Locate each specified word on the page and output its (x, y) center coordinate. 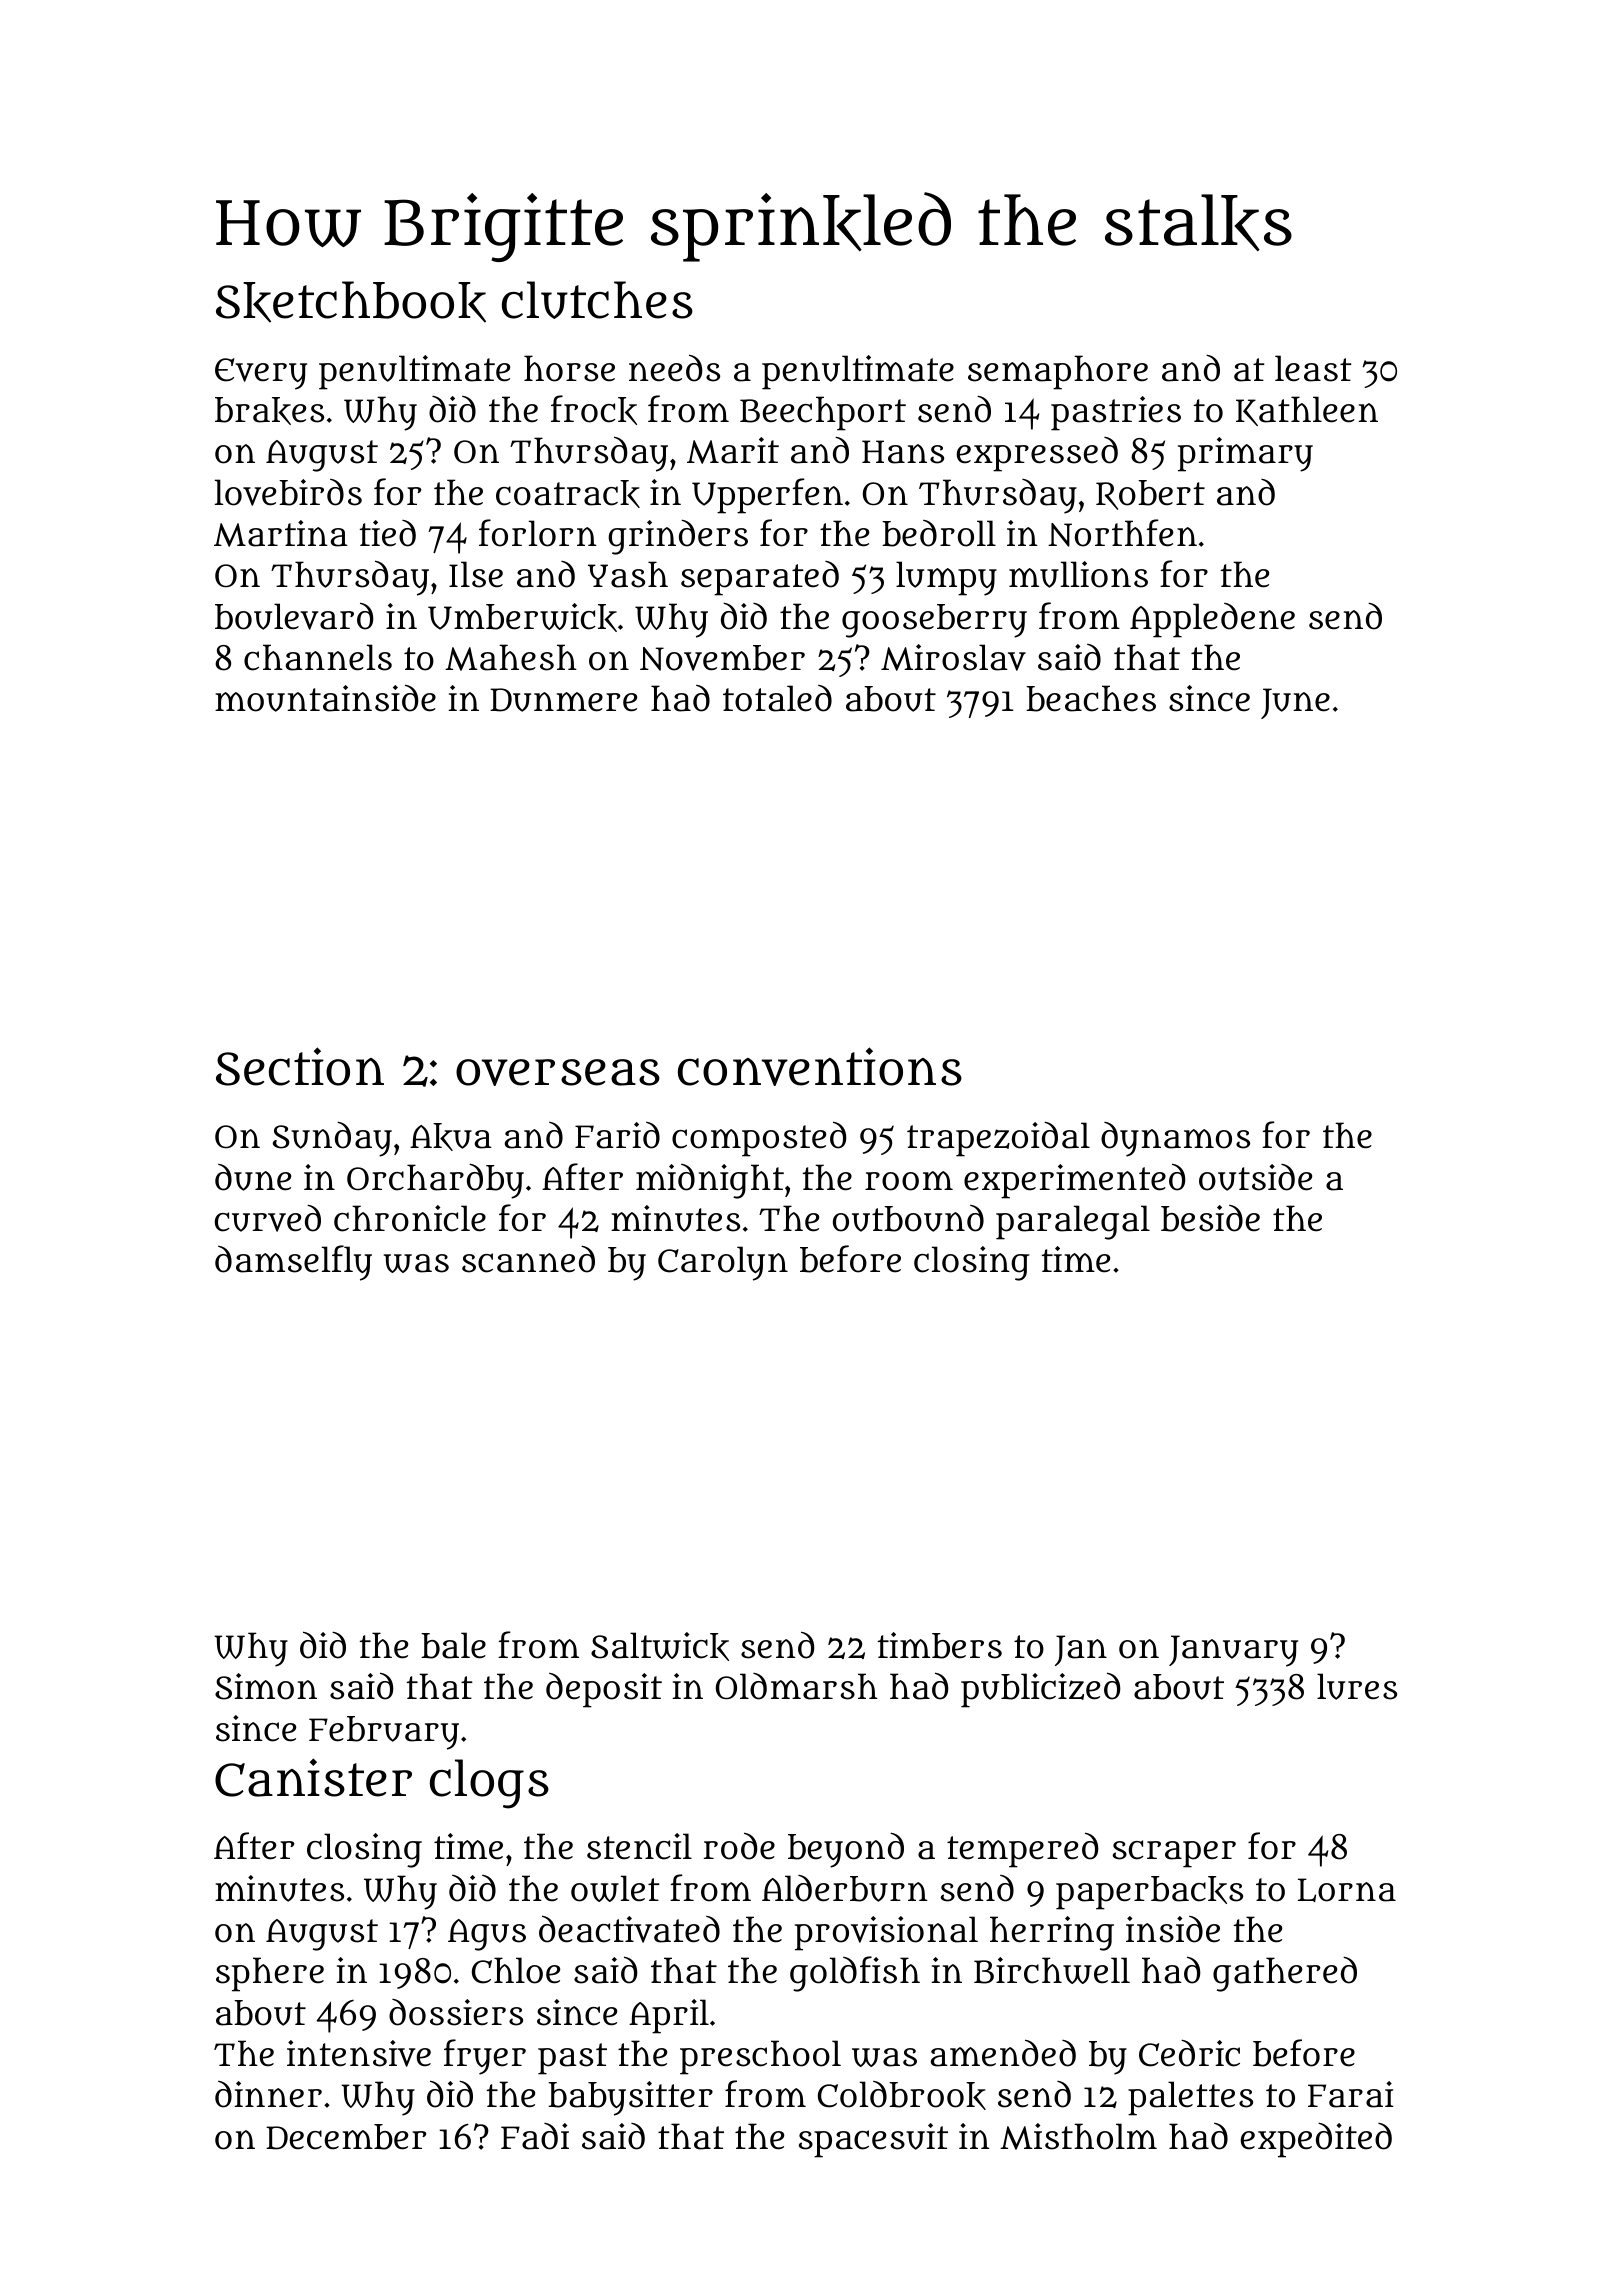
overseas (558, 1072)
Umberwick (522, 617)
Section (300, 1066)
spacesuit (873, 2140)
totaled (777, 698)
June (1295, 703)
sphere (270, 1974)
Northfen (1122, 533)
